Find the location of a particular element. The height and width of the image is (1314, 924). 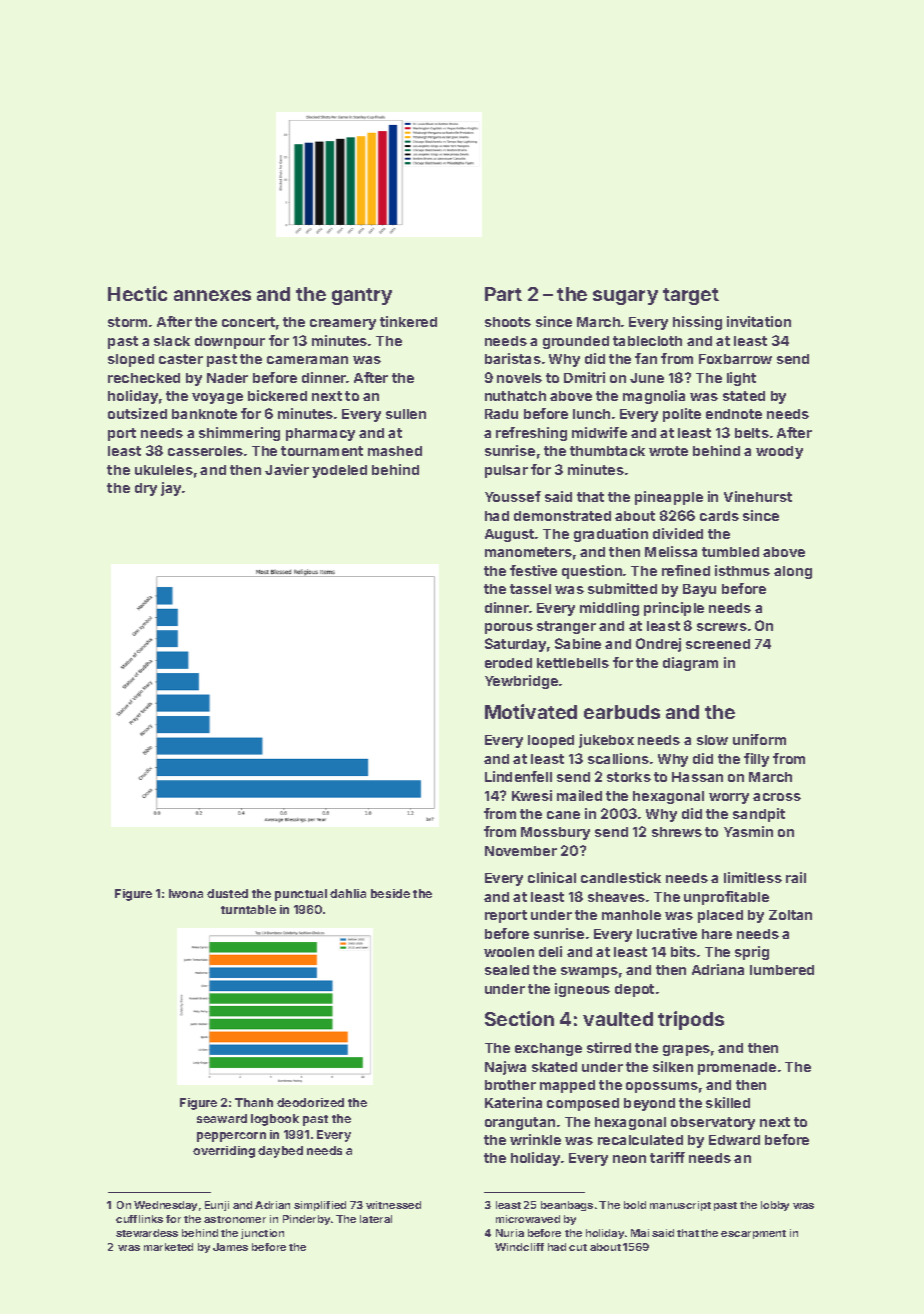

Part is located at coordinates (503, 294).
